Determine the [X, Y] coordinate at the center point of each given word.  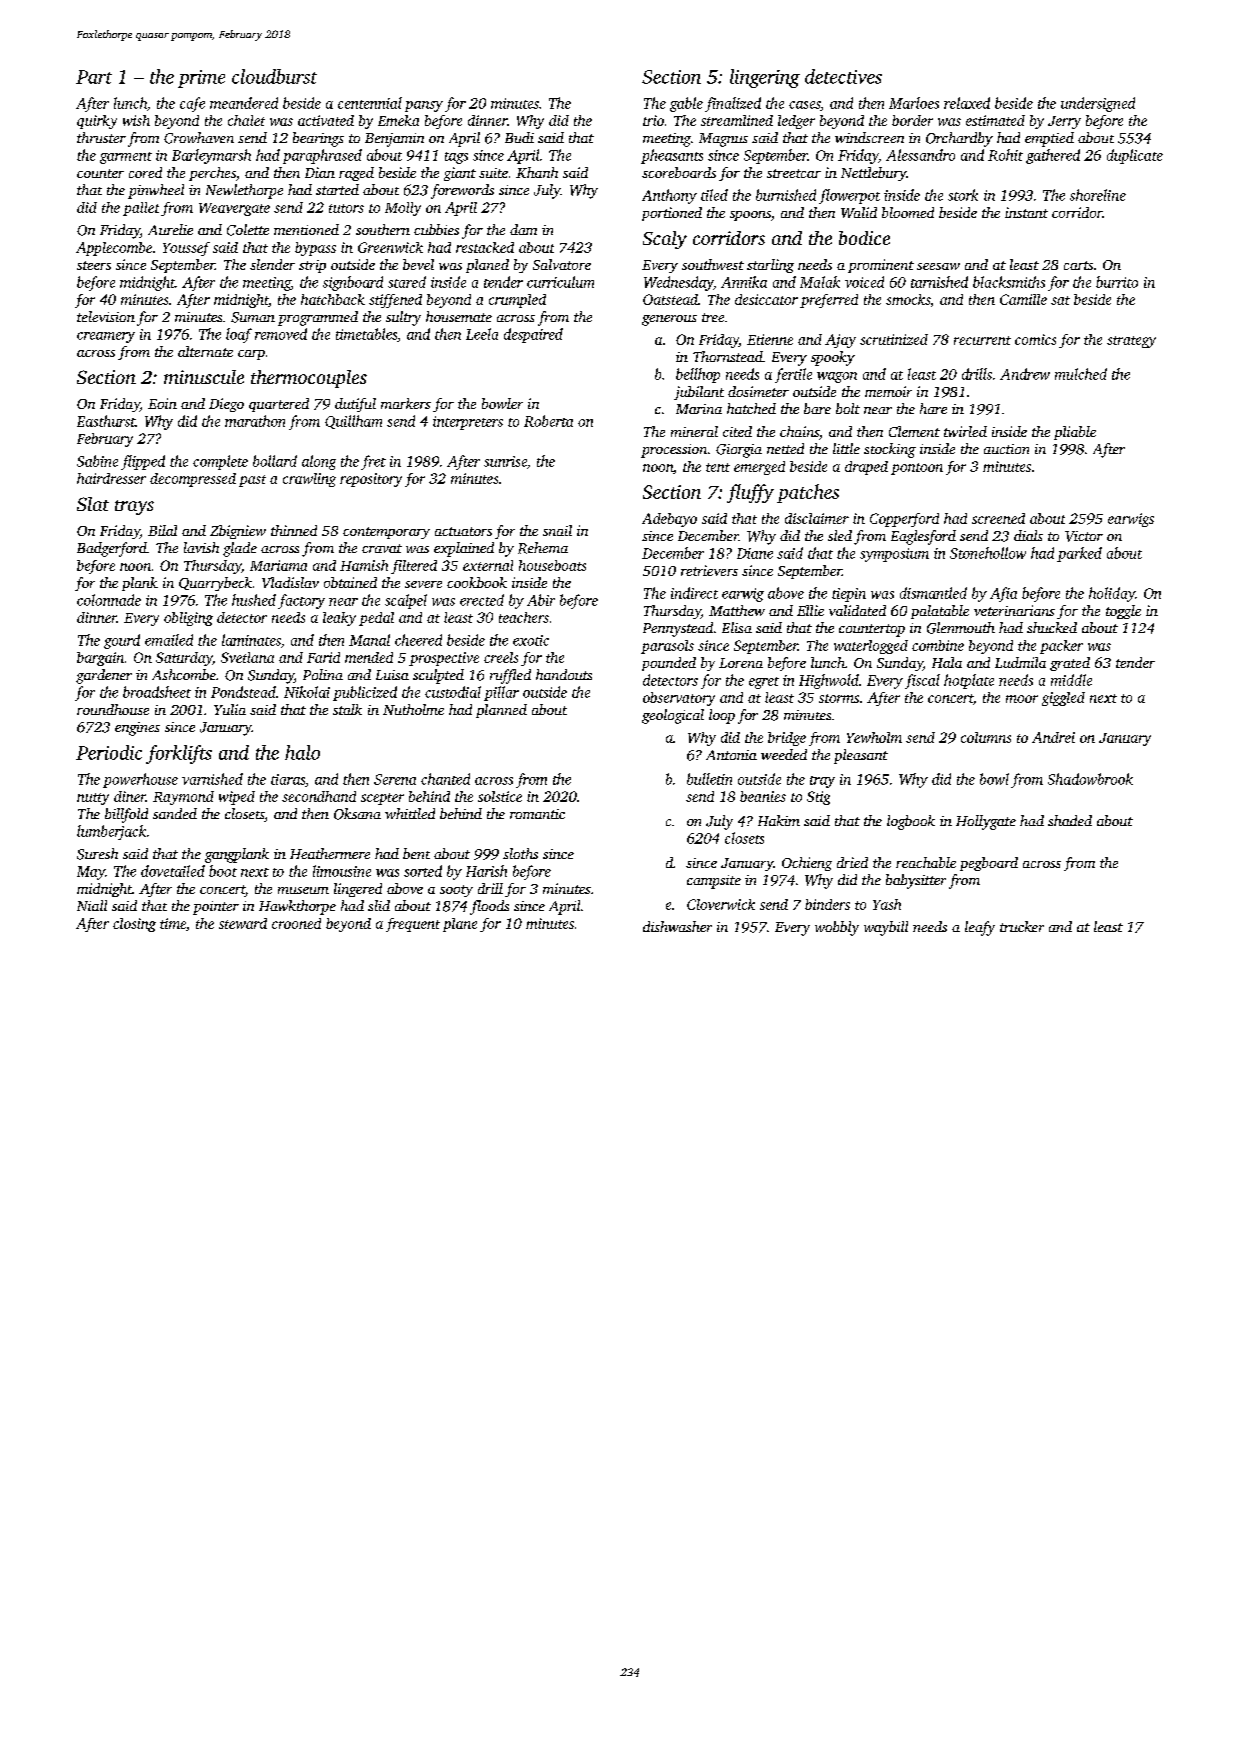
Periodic [109, 752]
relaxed [967, 103]
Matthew [737, 610]
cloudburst [274, 76]
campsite [714, 882]
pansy [424, 106]
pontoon [917, 469]
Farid [323, 657]
